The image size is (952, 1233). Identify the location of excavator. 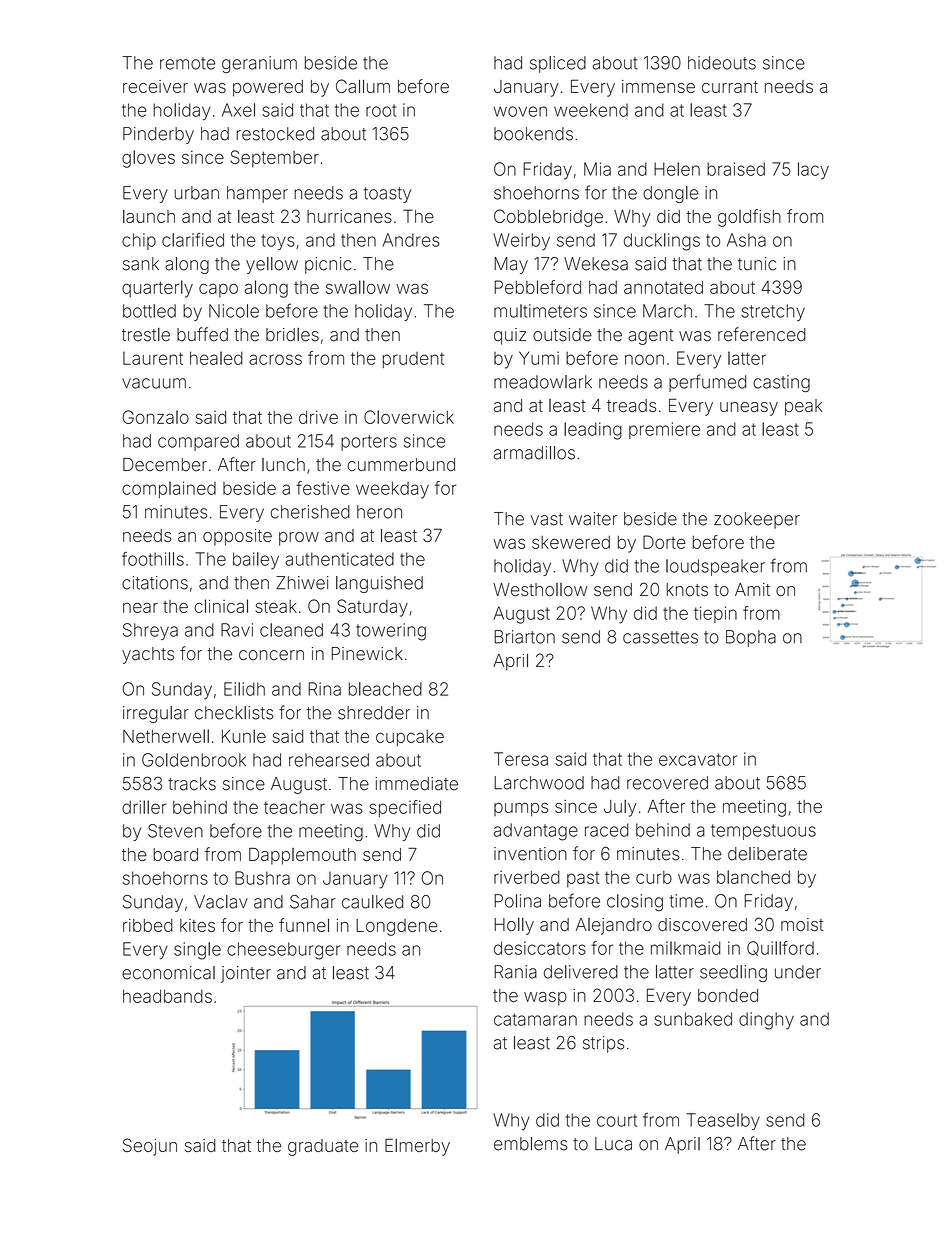
(698, 759).
